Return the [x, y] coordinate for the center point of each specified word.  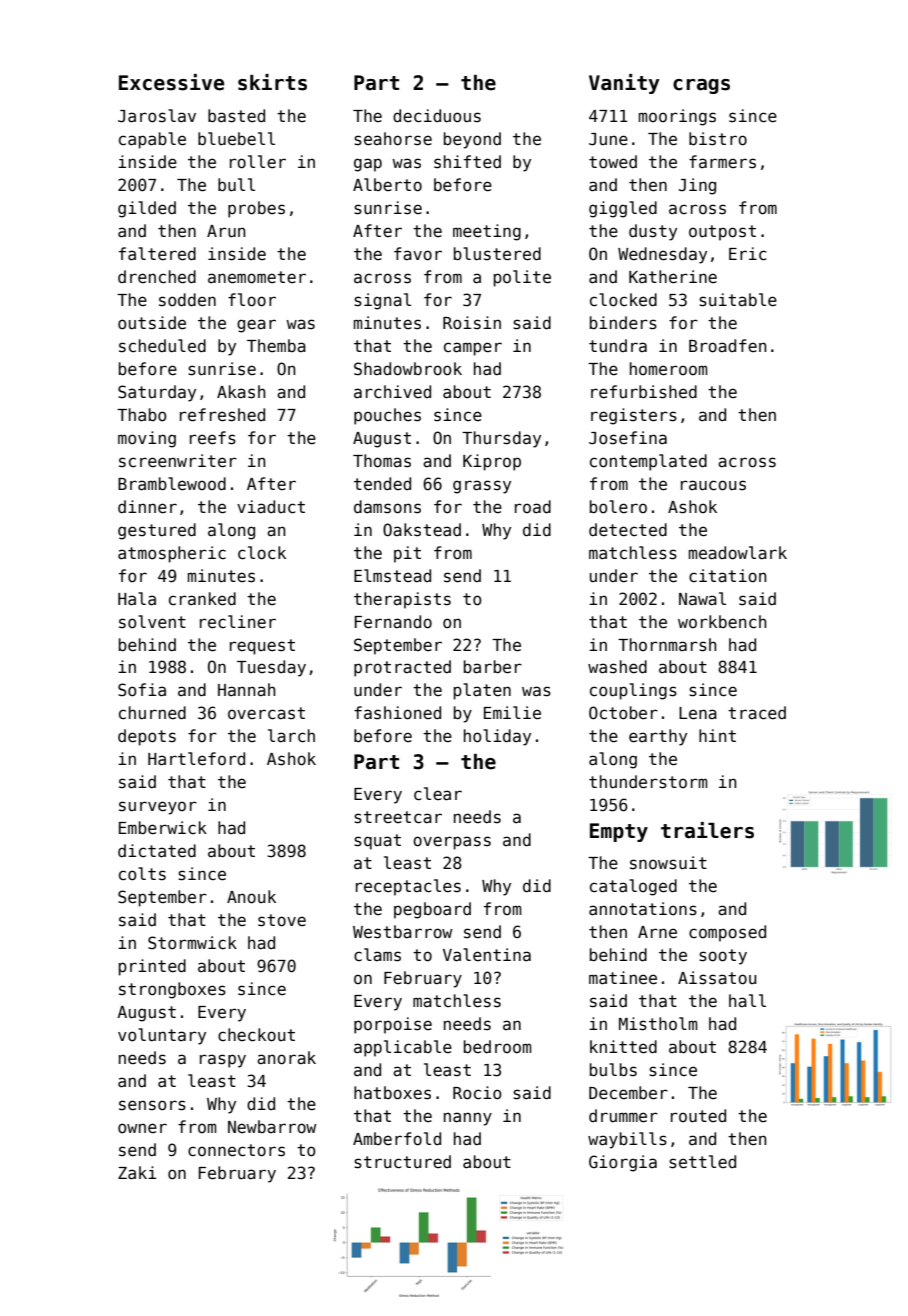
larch [291, 736]
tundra [618, 346]
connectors [236, 1150]
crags [701, 86]
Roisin [472, 323]
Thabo [142, 415]
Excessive [171, 82]
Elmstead [392, 576]
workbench [722, 622]
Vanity [624, 84]
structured [402, 1162]
